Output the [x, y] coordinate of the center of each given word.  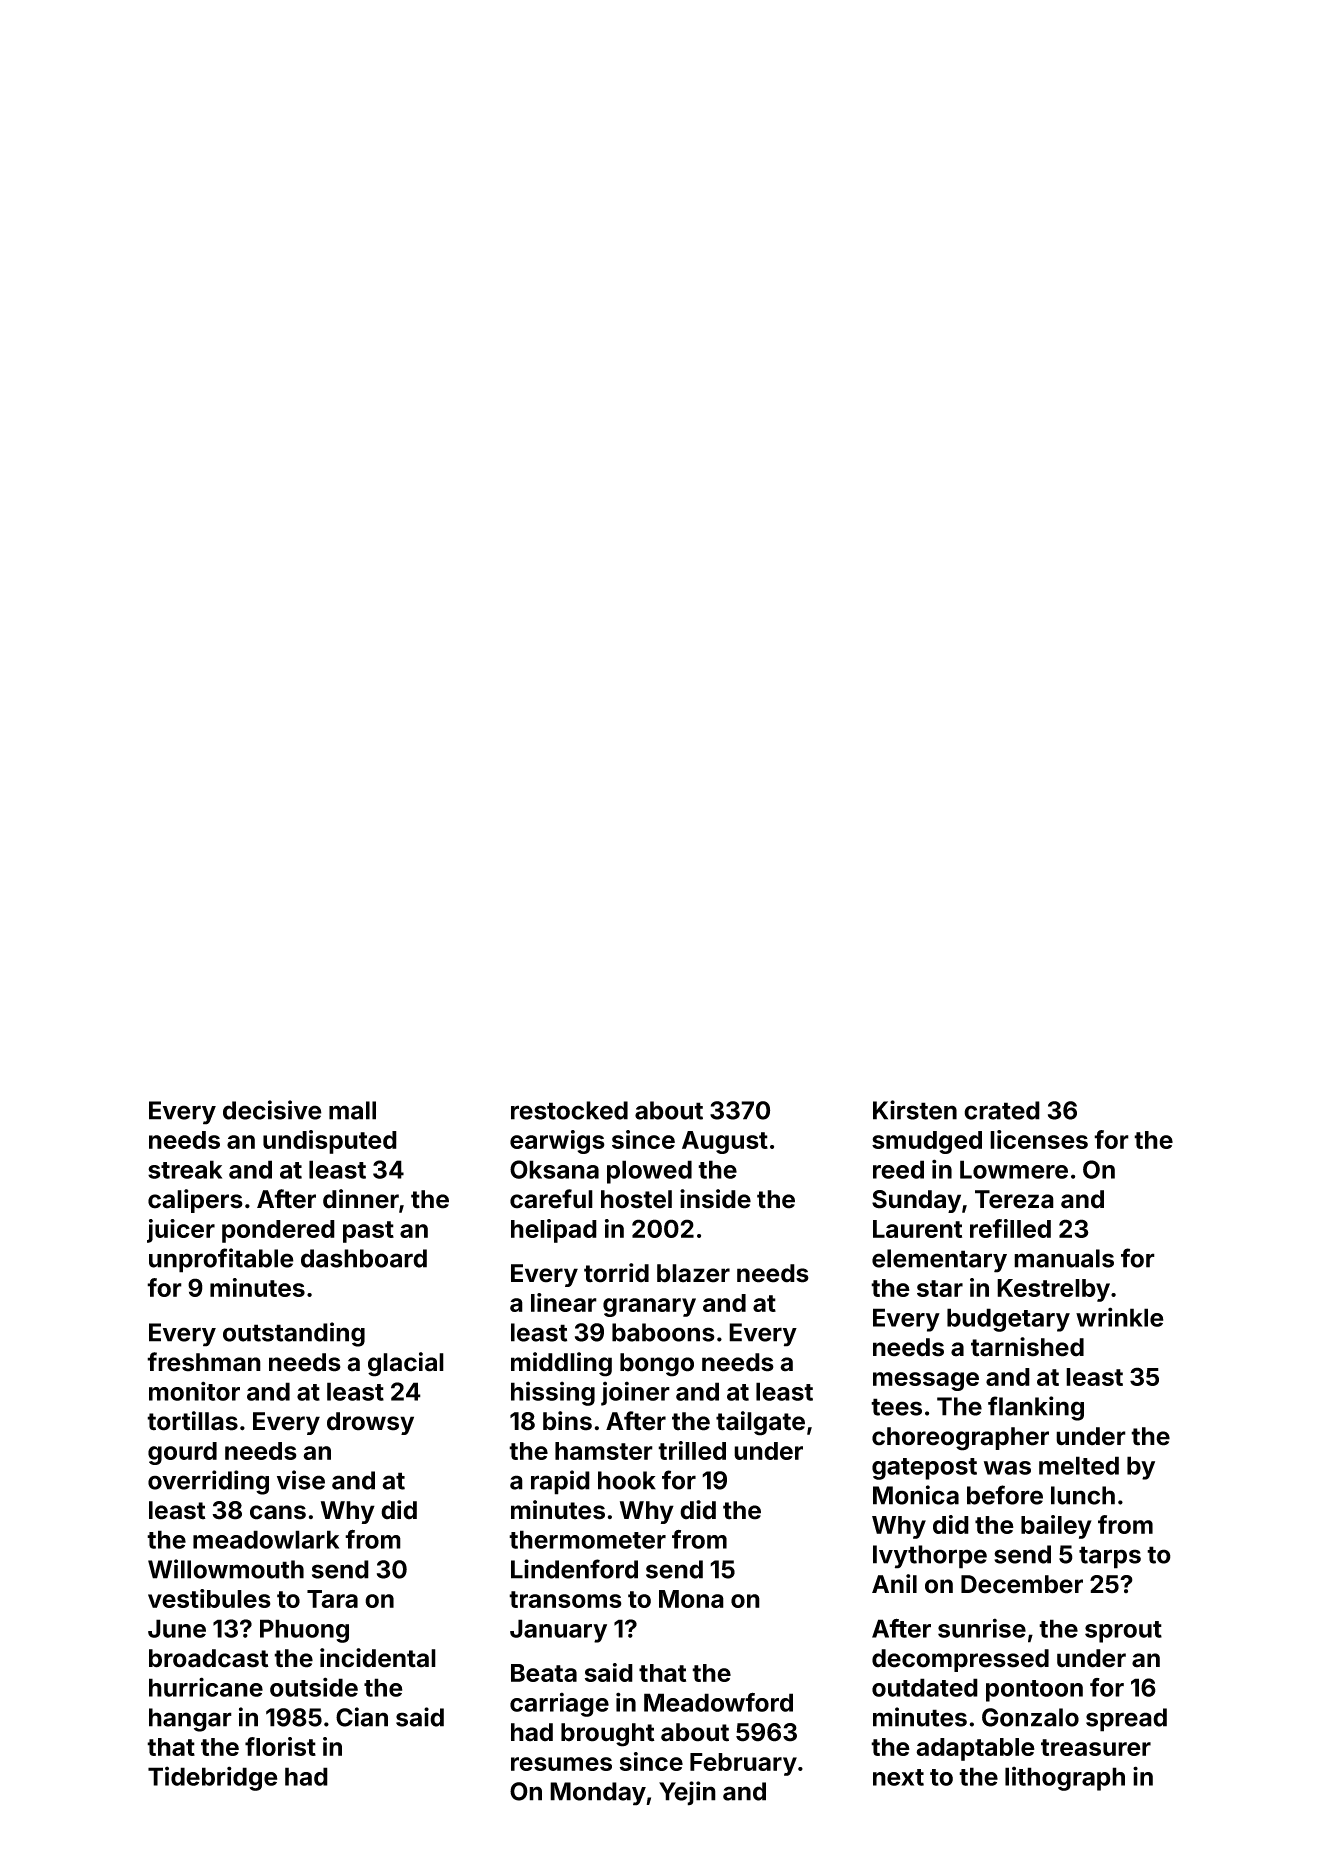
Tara [332, 1599]
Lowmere [1014, 1169]
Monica [916, 1495]
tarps [1110, 1557]
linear [564, 1302]
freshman [204, 1362]
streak [185, 1169]
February [743, 1764]
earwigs [557, 1142]
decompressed [960, 1660]
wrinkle [1120, 1317]
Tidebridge [213, 1778]
